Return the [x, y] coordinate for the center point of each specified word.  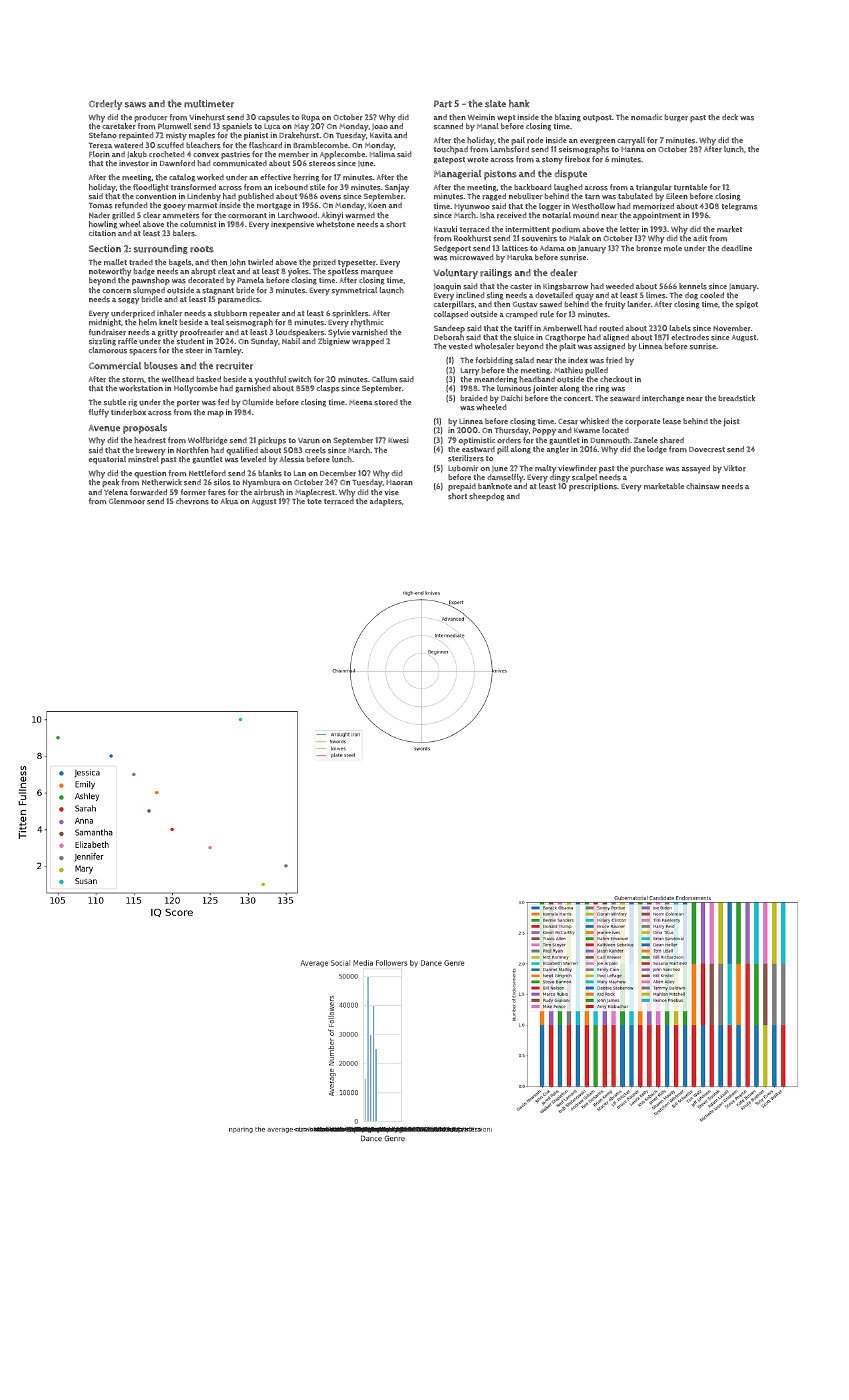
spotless [343, 272]
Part [443, 104]
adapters [386, 502]
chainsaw [703, 486]
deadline [737, 248]
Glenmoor [127, 501]
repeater [265, 314]
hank [519, 104]
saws [135, 105]
